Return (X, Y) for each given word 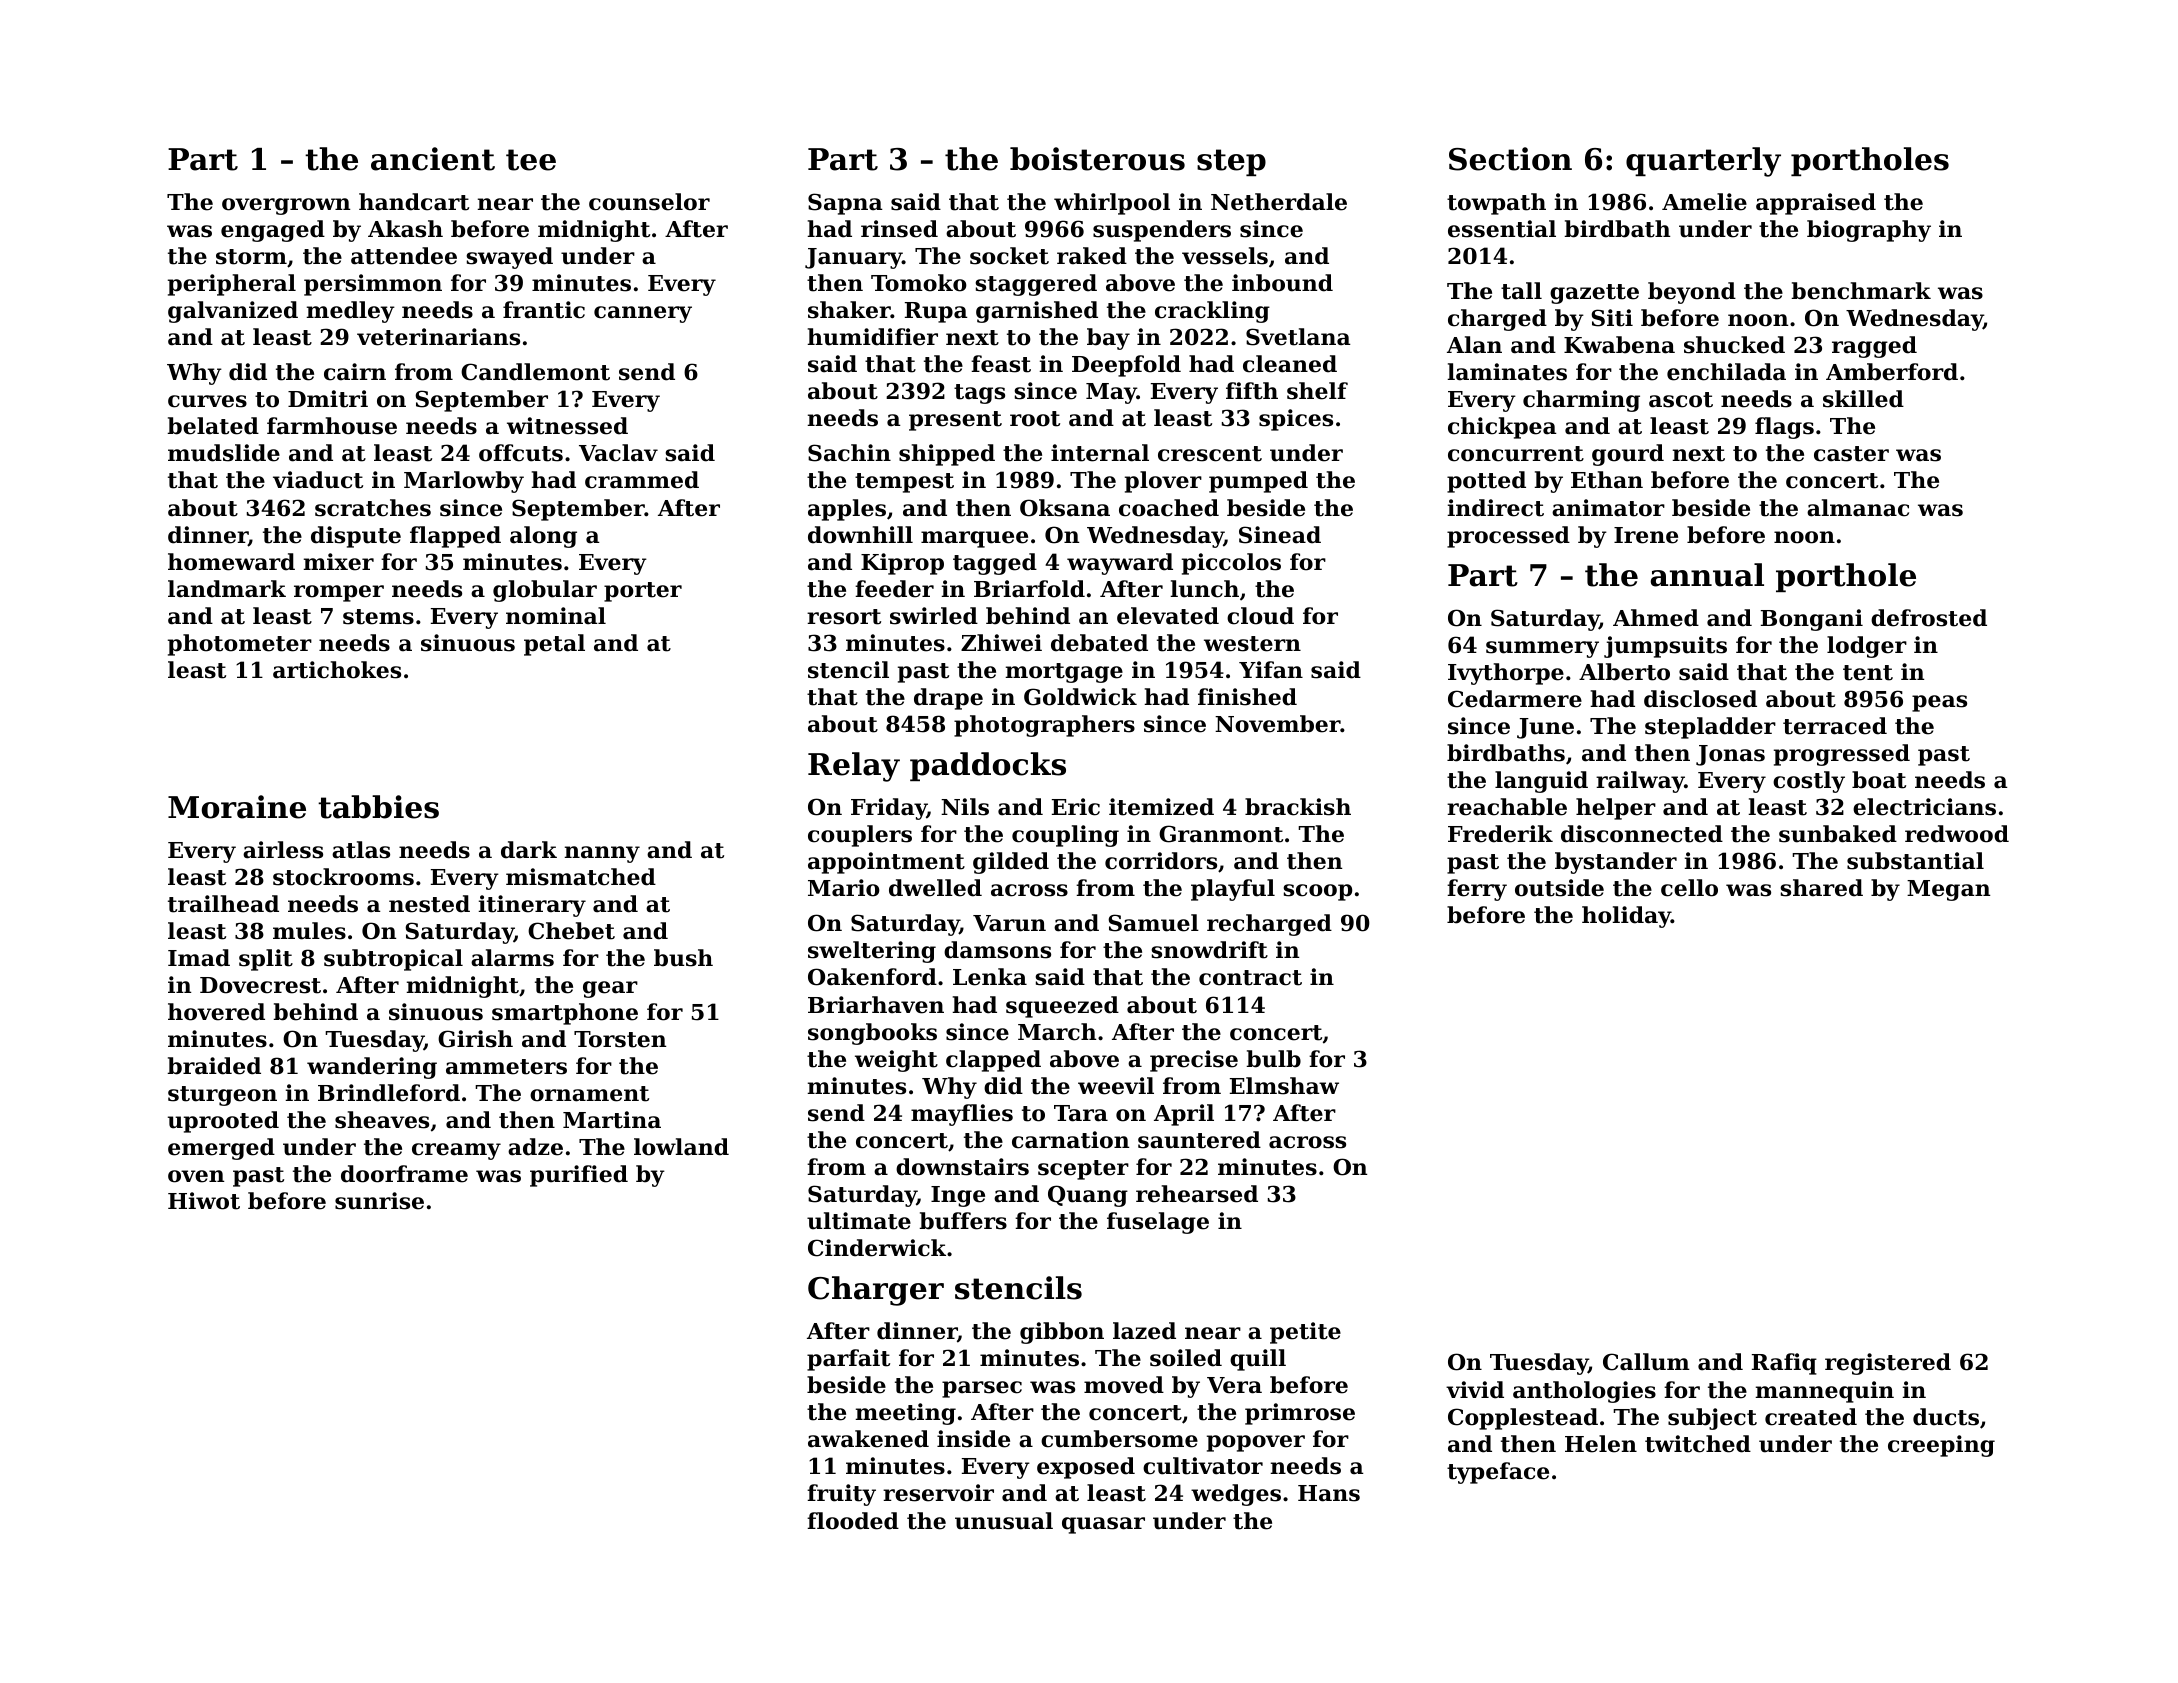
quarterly (1703, 162)
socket (1009, 256)
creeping (1941, 1446)
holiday (1626, 917)
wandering (372, 1068)
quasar (1103, 1525)
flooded (853, 1521)
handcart (414, 202)
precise (1194, 1061)
